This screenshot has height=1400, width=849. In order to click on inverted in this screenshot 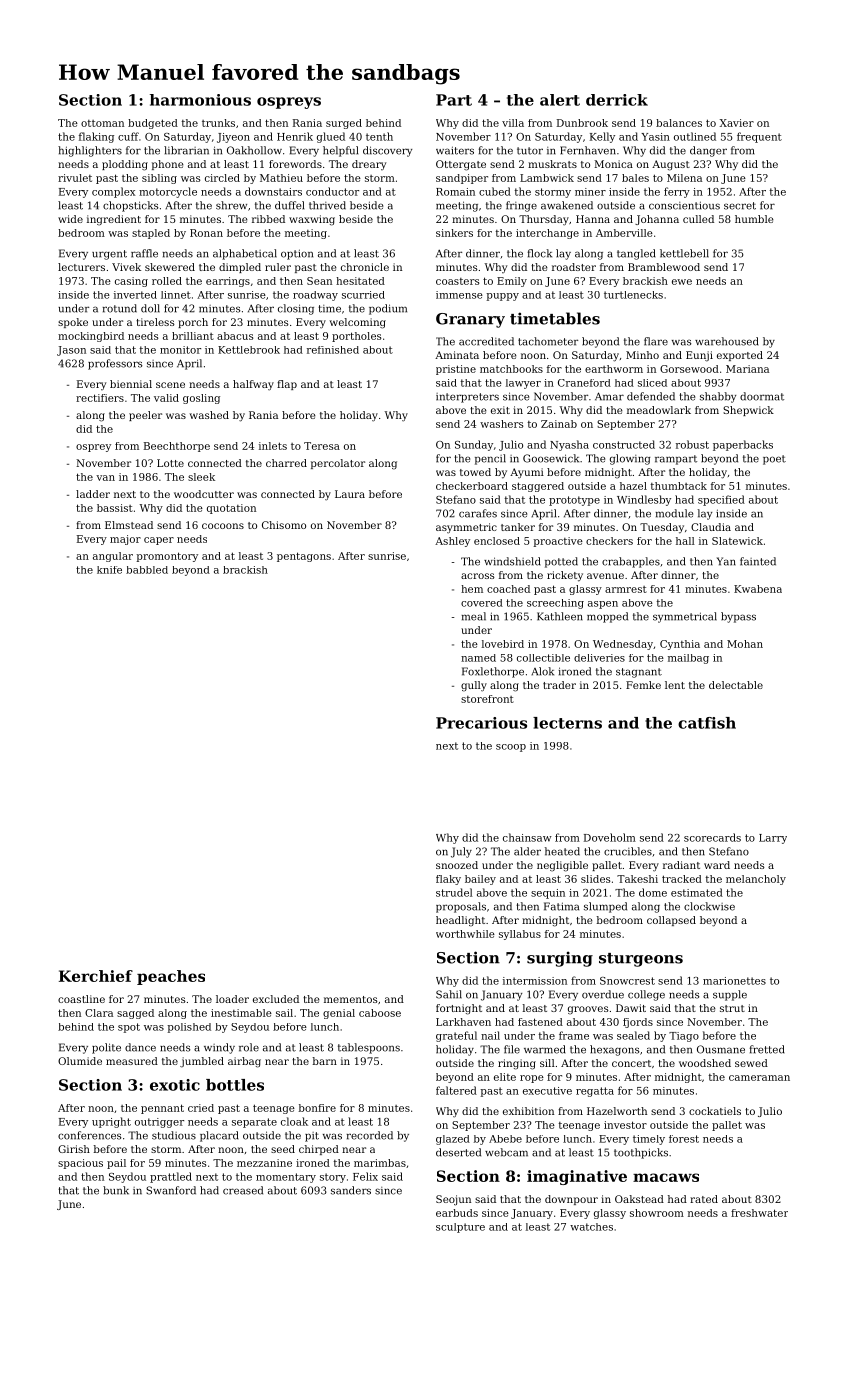, I will do `click(135, 295)`.
